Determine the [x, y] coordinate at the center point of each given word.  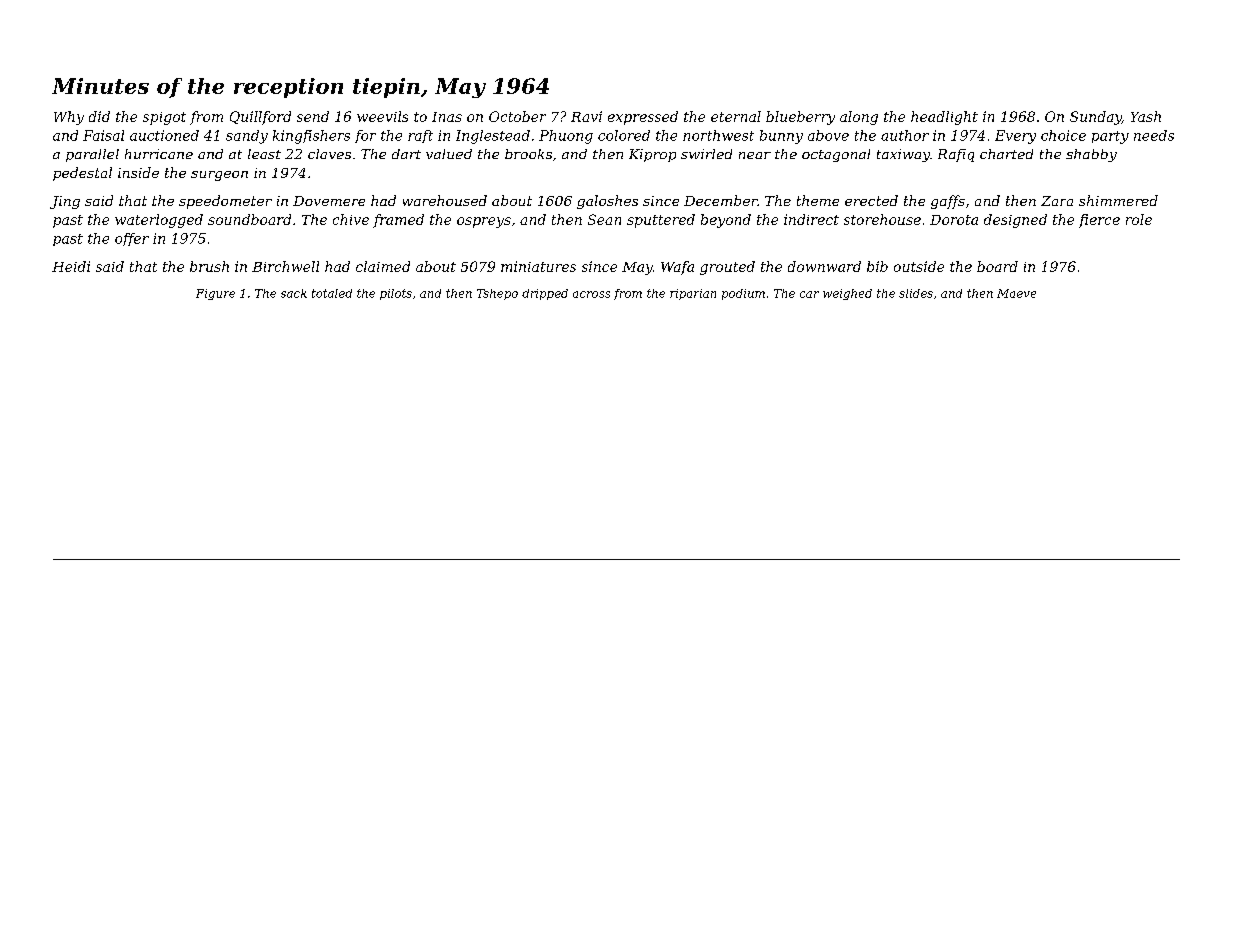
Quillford [260, 118]
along [859, 118]
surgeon [219, 176]
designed [1015, 221]
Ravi [586, 116]
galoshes [607, 202]
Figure [215, 294]
